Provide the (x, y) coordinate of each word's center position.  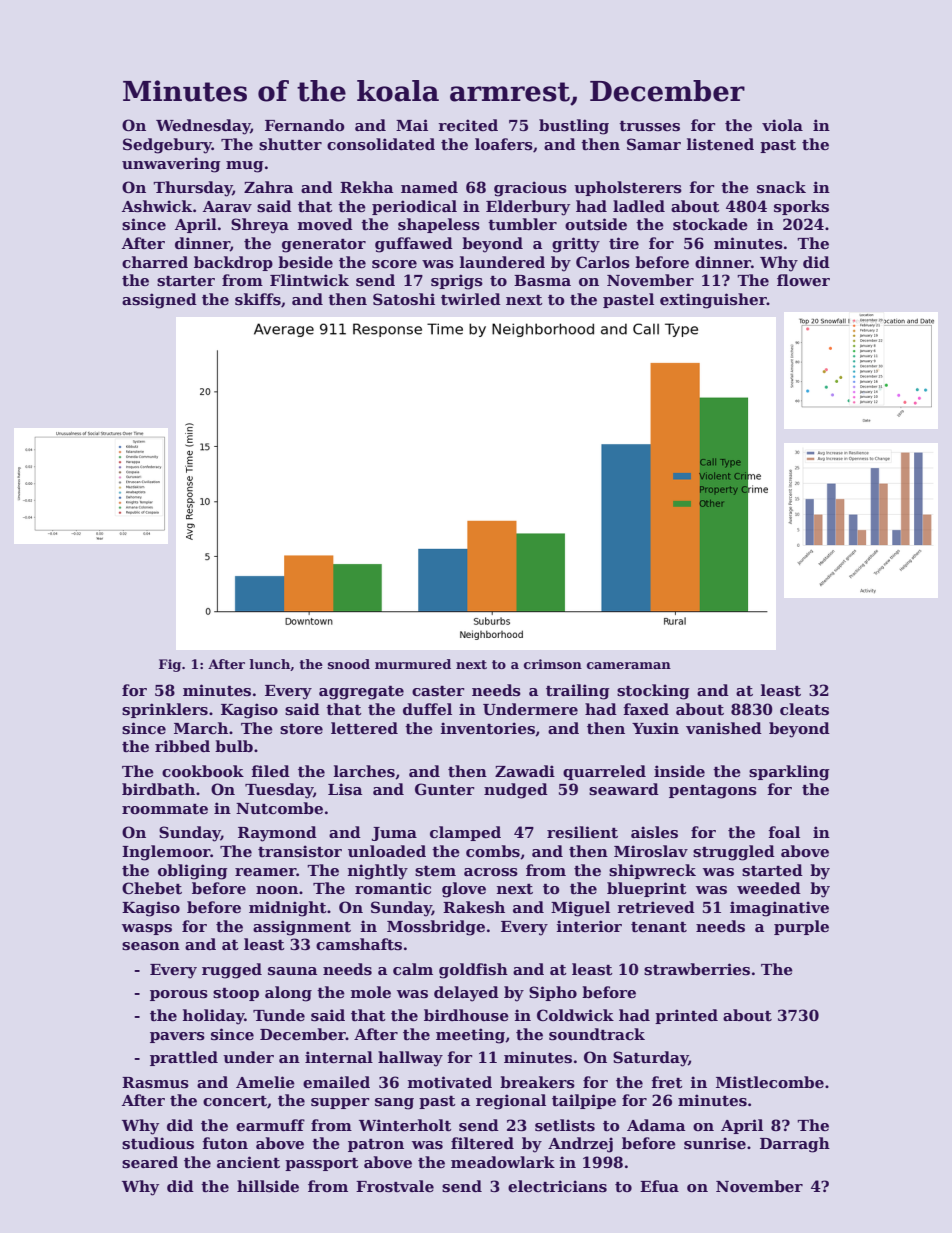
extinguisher (713, 301)
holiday (213, 1017)
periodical (414, 207)
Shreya (260, 226)
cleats (804, 709)
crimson (553, 664)
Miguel (580, 909)
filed (271, 771)
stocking (653, 692)
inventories (488, 728)
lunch (269, 664)
